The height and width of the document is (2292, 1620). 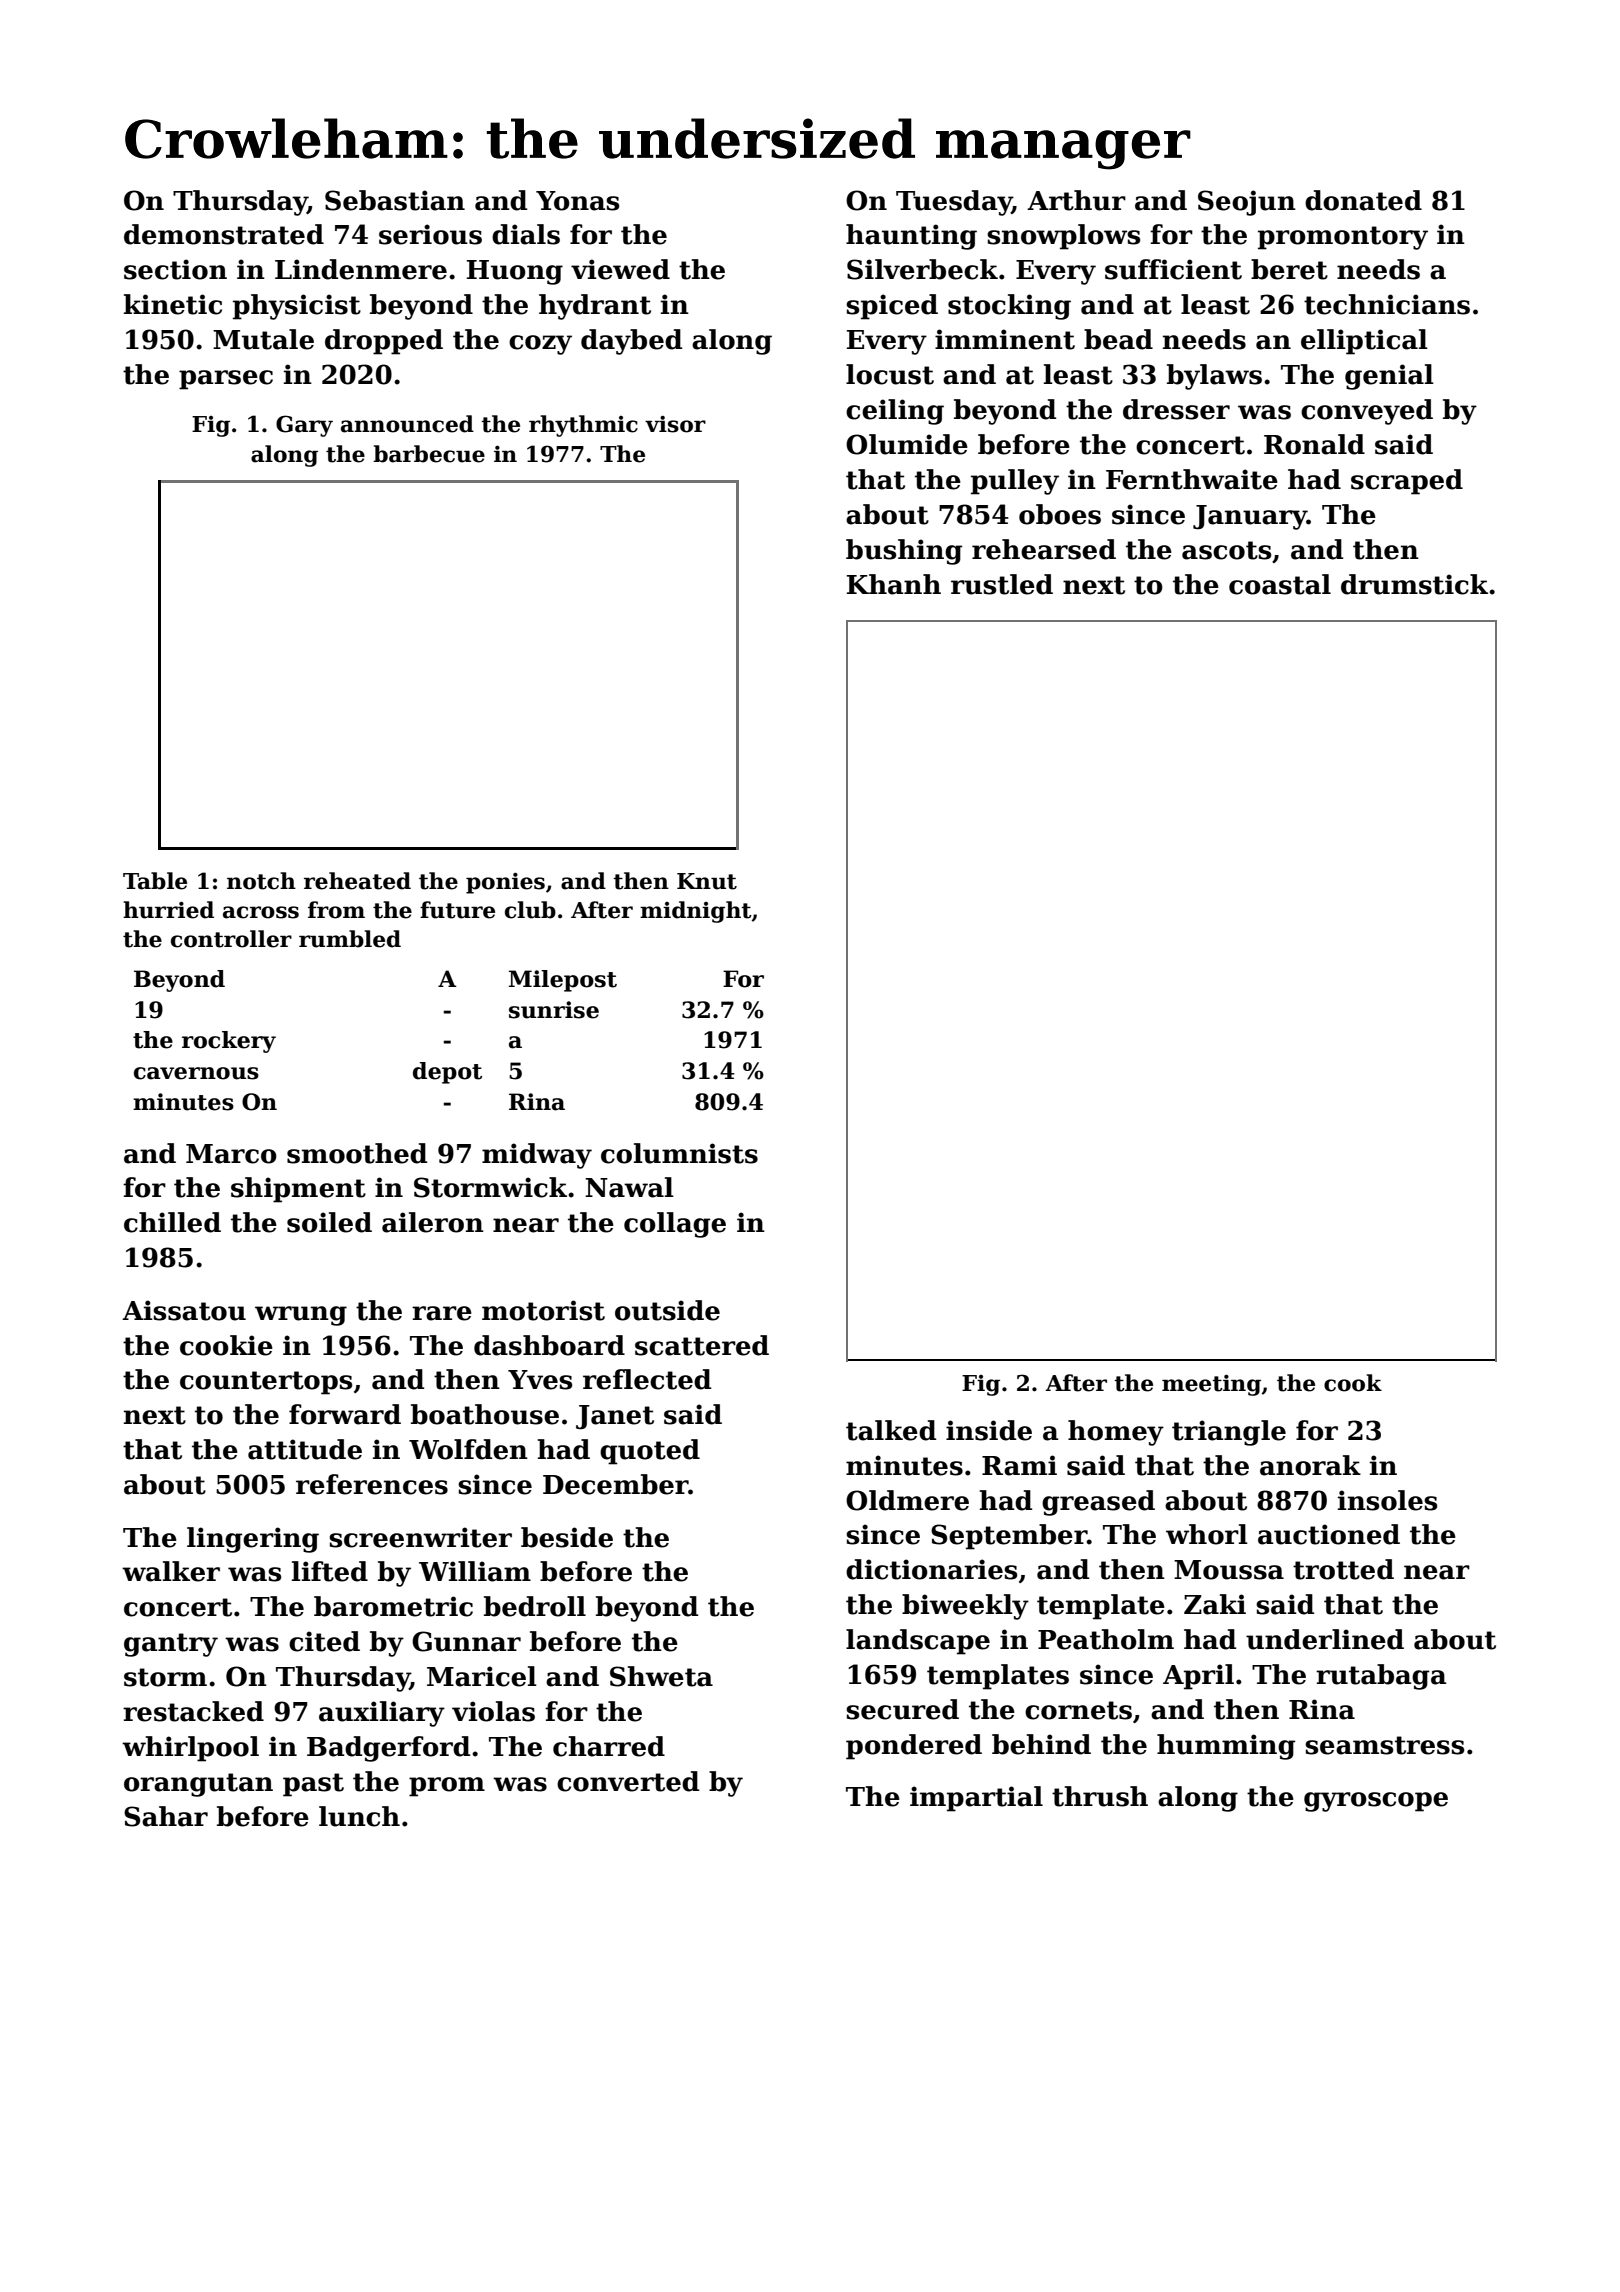 I want to click on outside, so click(x=667, y=1310).
